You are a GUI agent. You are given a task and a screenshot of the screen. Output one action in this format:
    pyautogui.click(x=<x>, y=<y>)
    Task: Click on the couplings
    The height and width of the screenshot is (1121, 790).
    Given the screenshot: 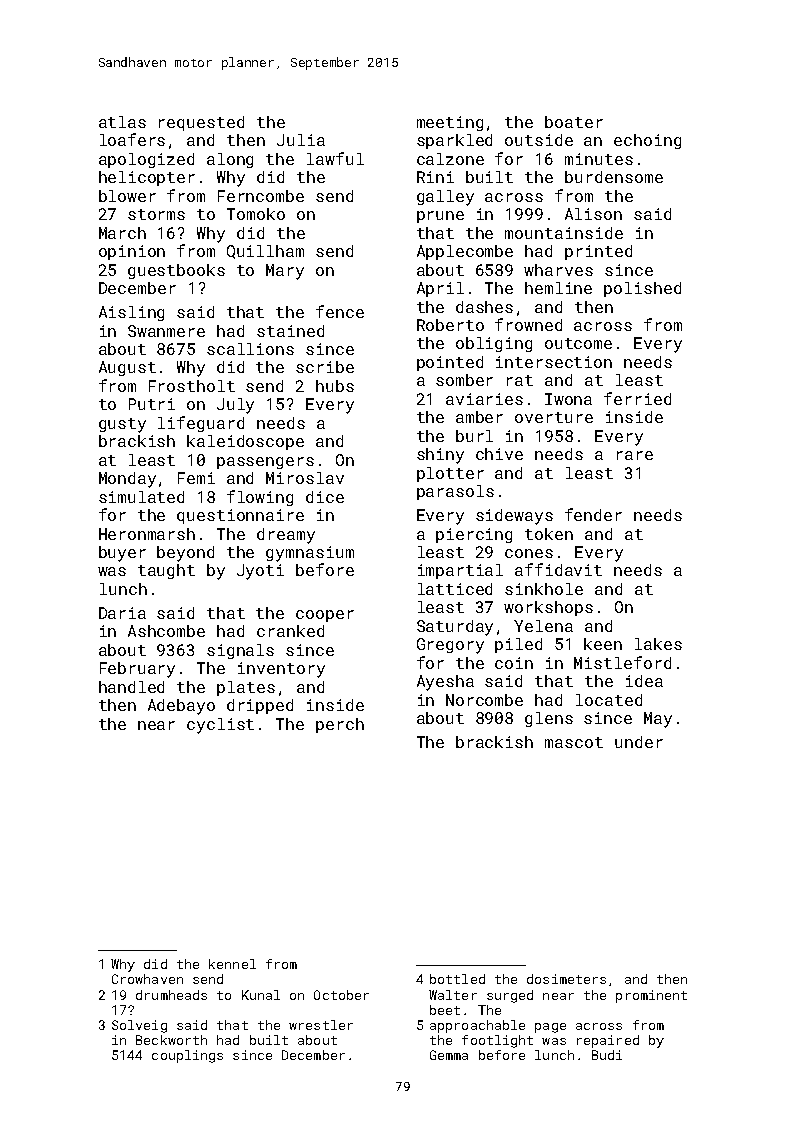 What is the action you would take?
    pyautogui.click(x=187, y=1056)
